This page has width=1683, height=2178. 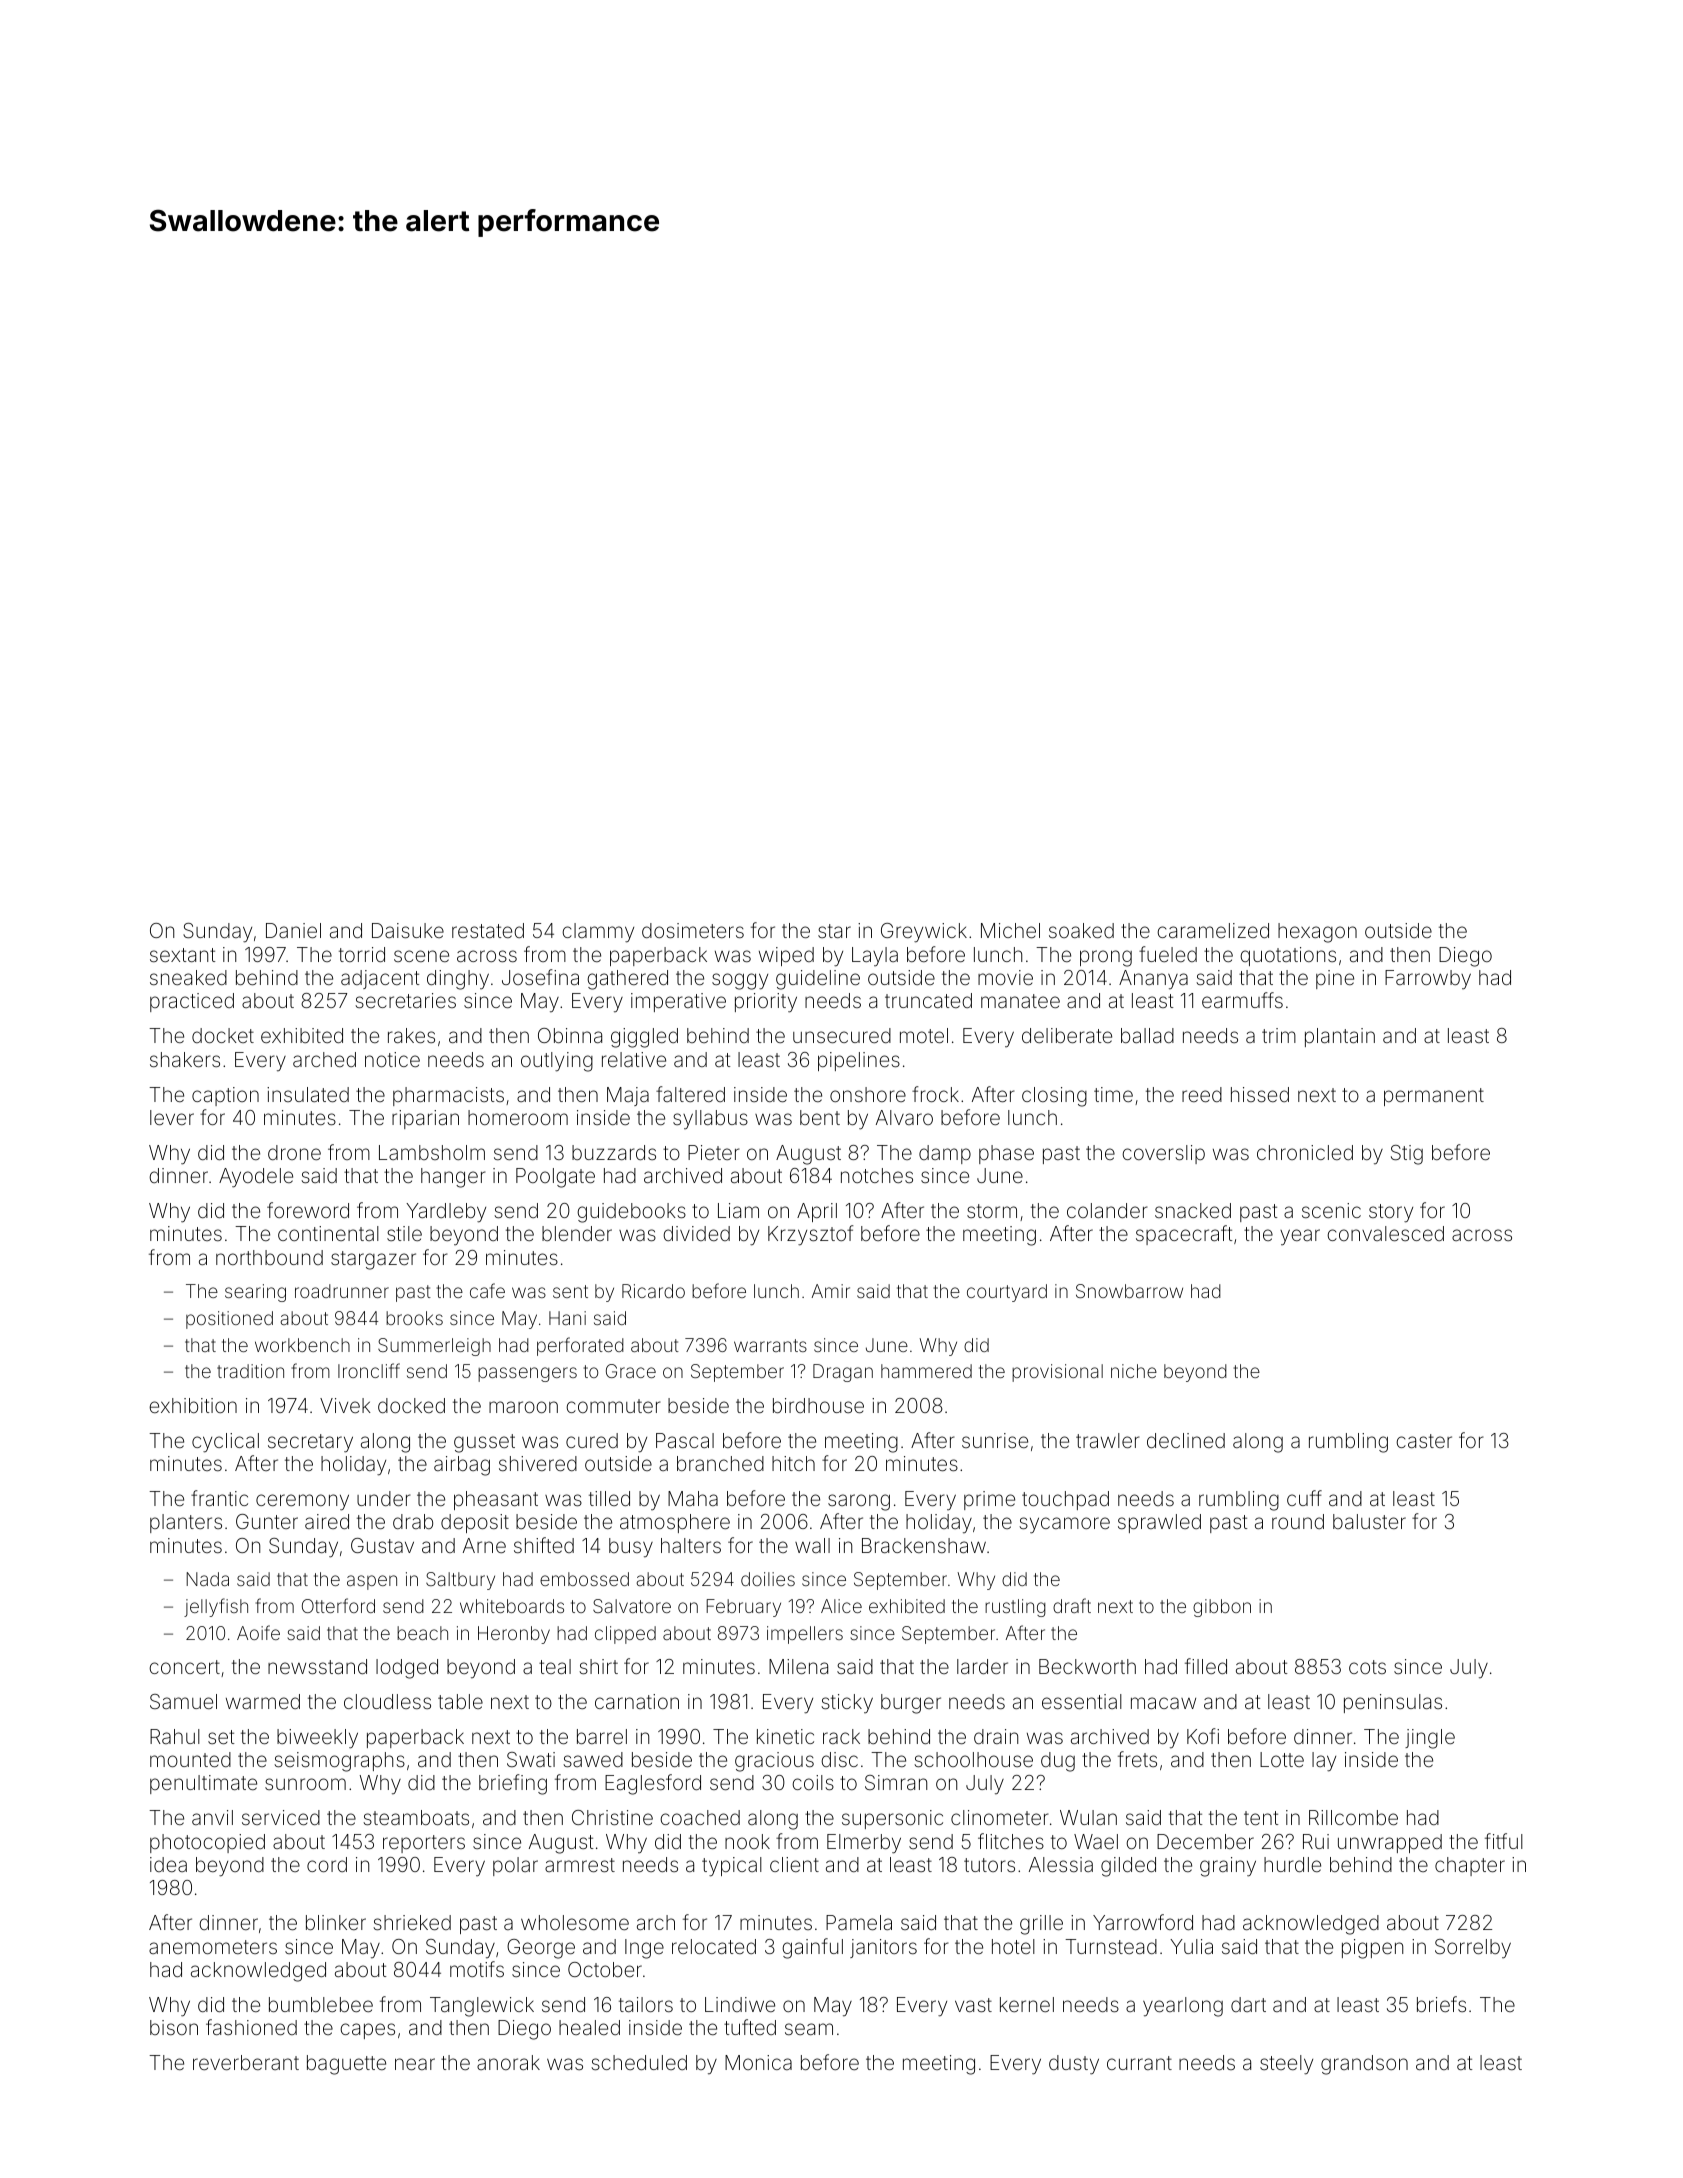 What do you see at coordinates (904, 1117) in the page?
I see `Alvaro` at bounding box center [904, 1117].
